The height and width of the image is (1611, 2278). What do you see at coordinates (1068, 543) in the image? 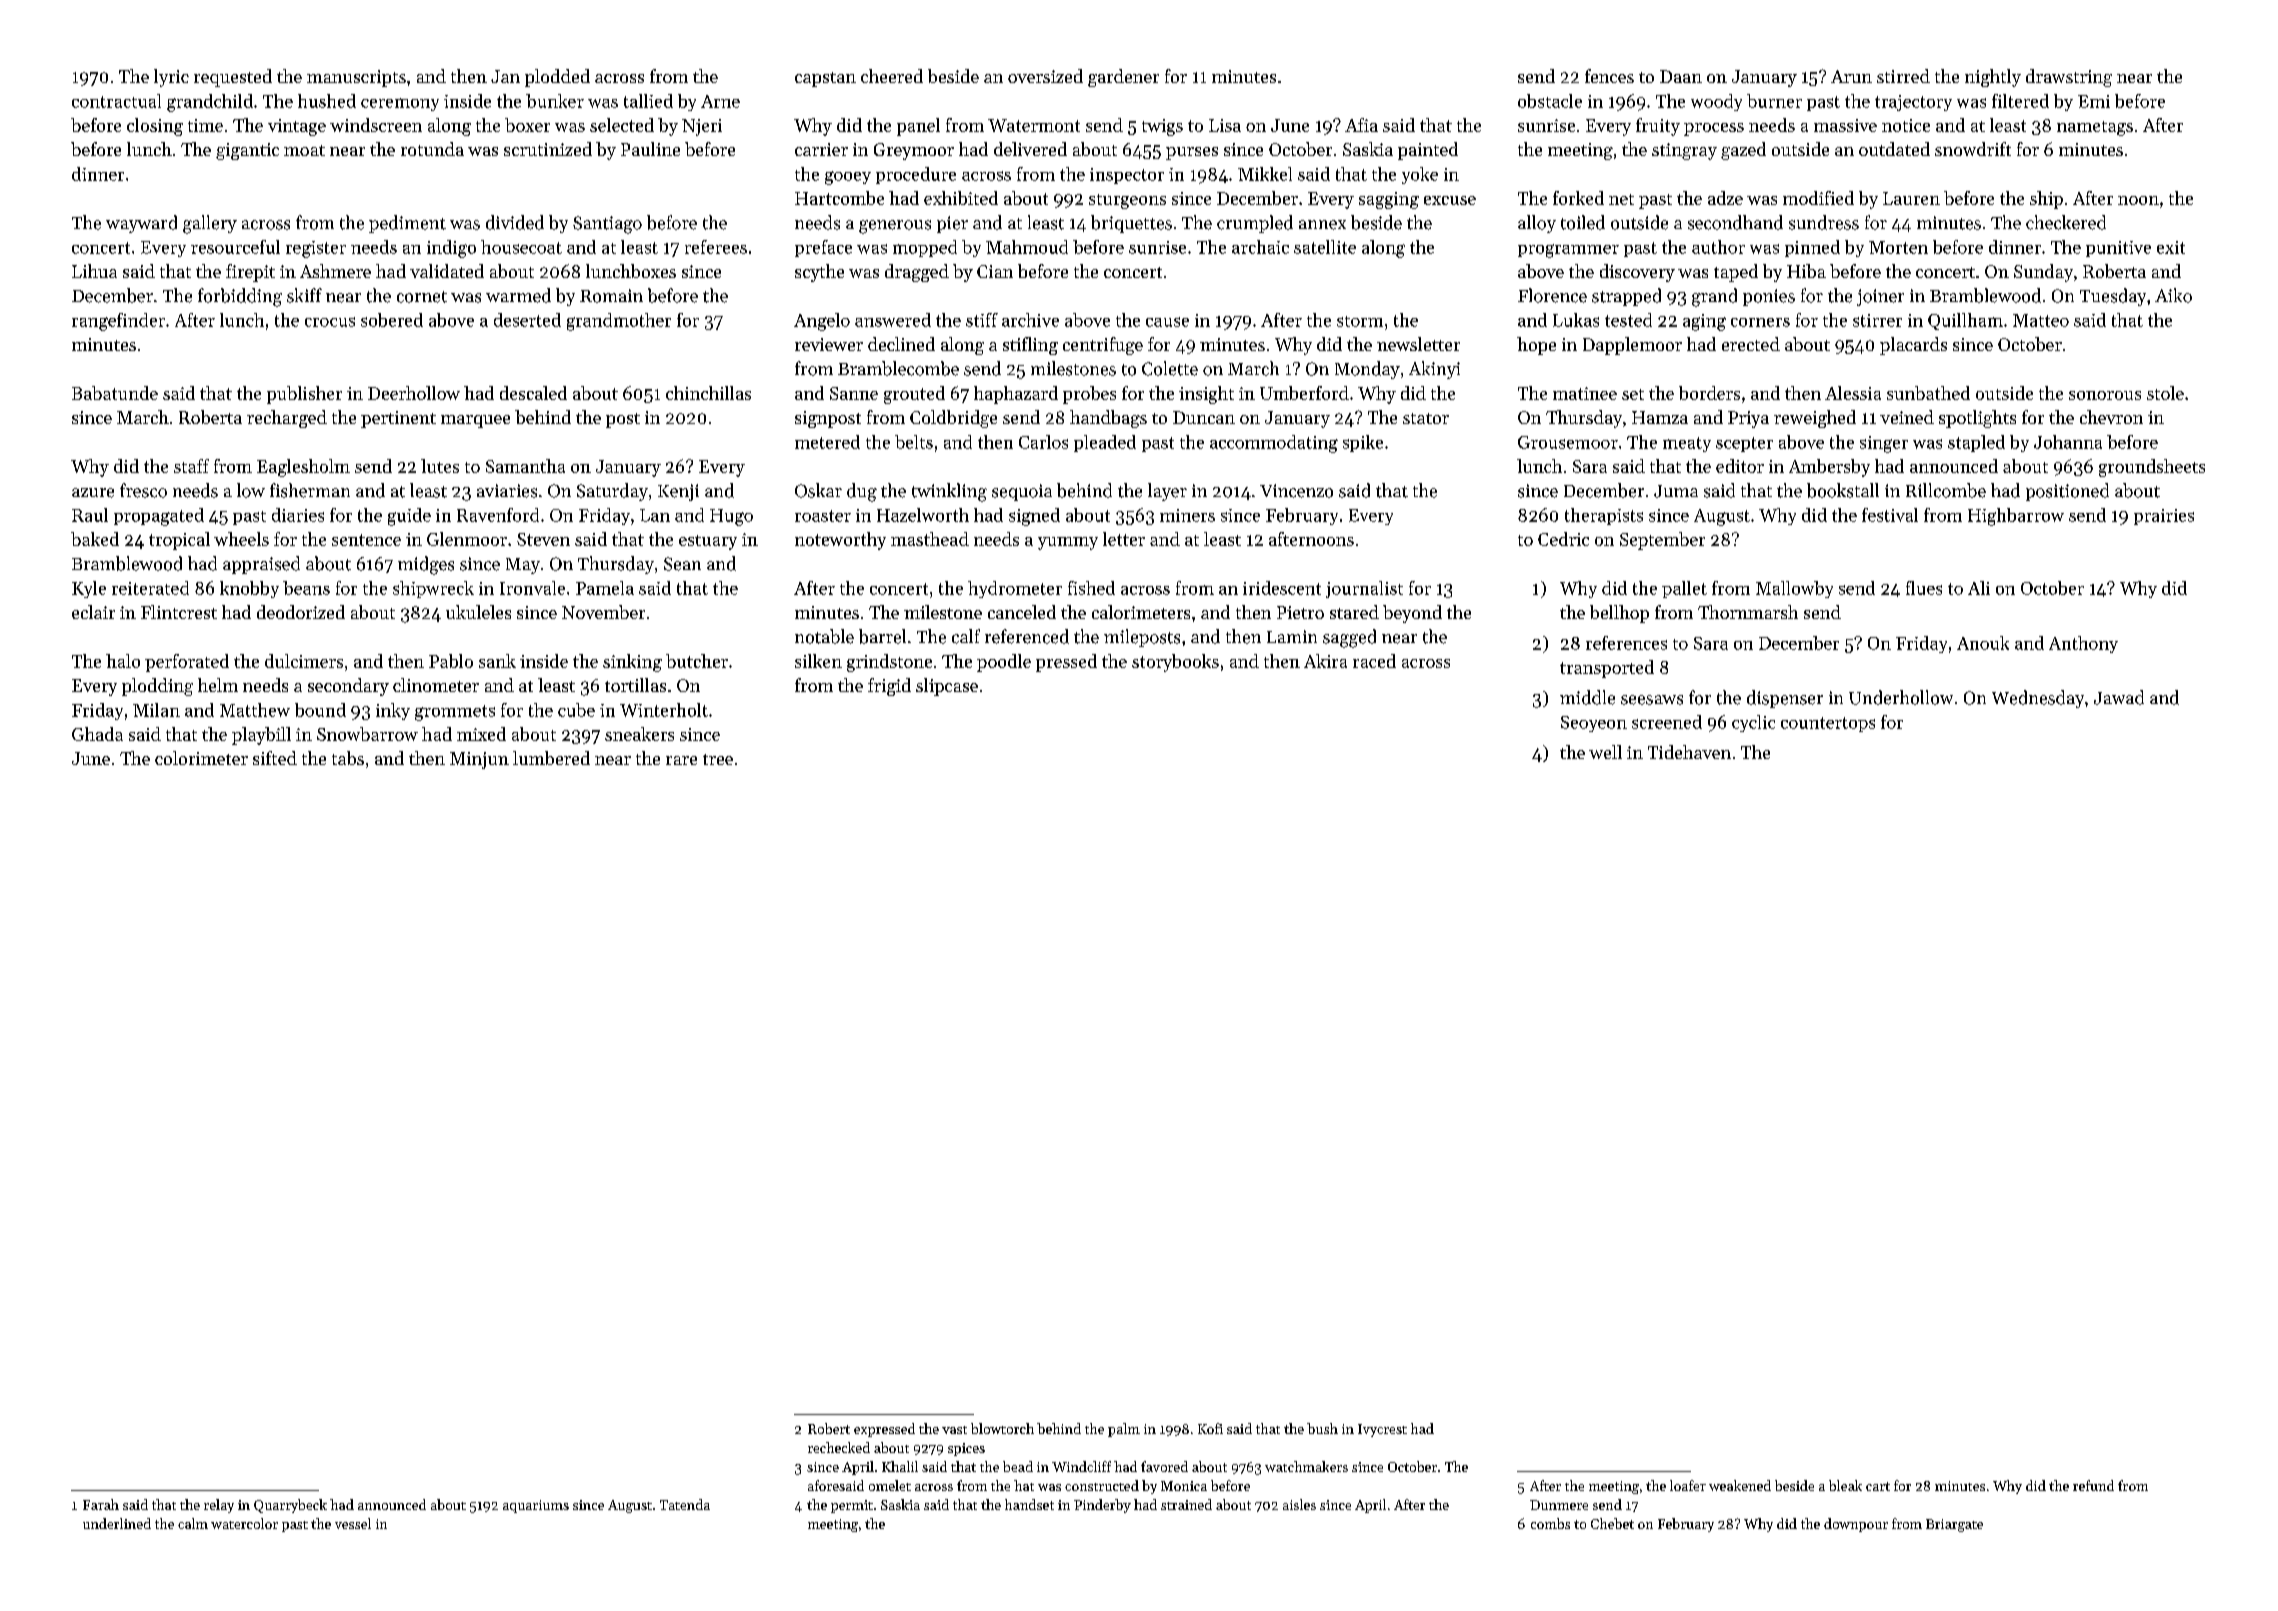
I see `yummy` at bounding box center [1068, 543].
